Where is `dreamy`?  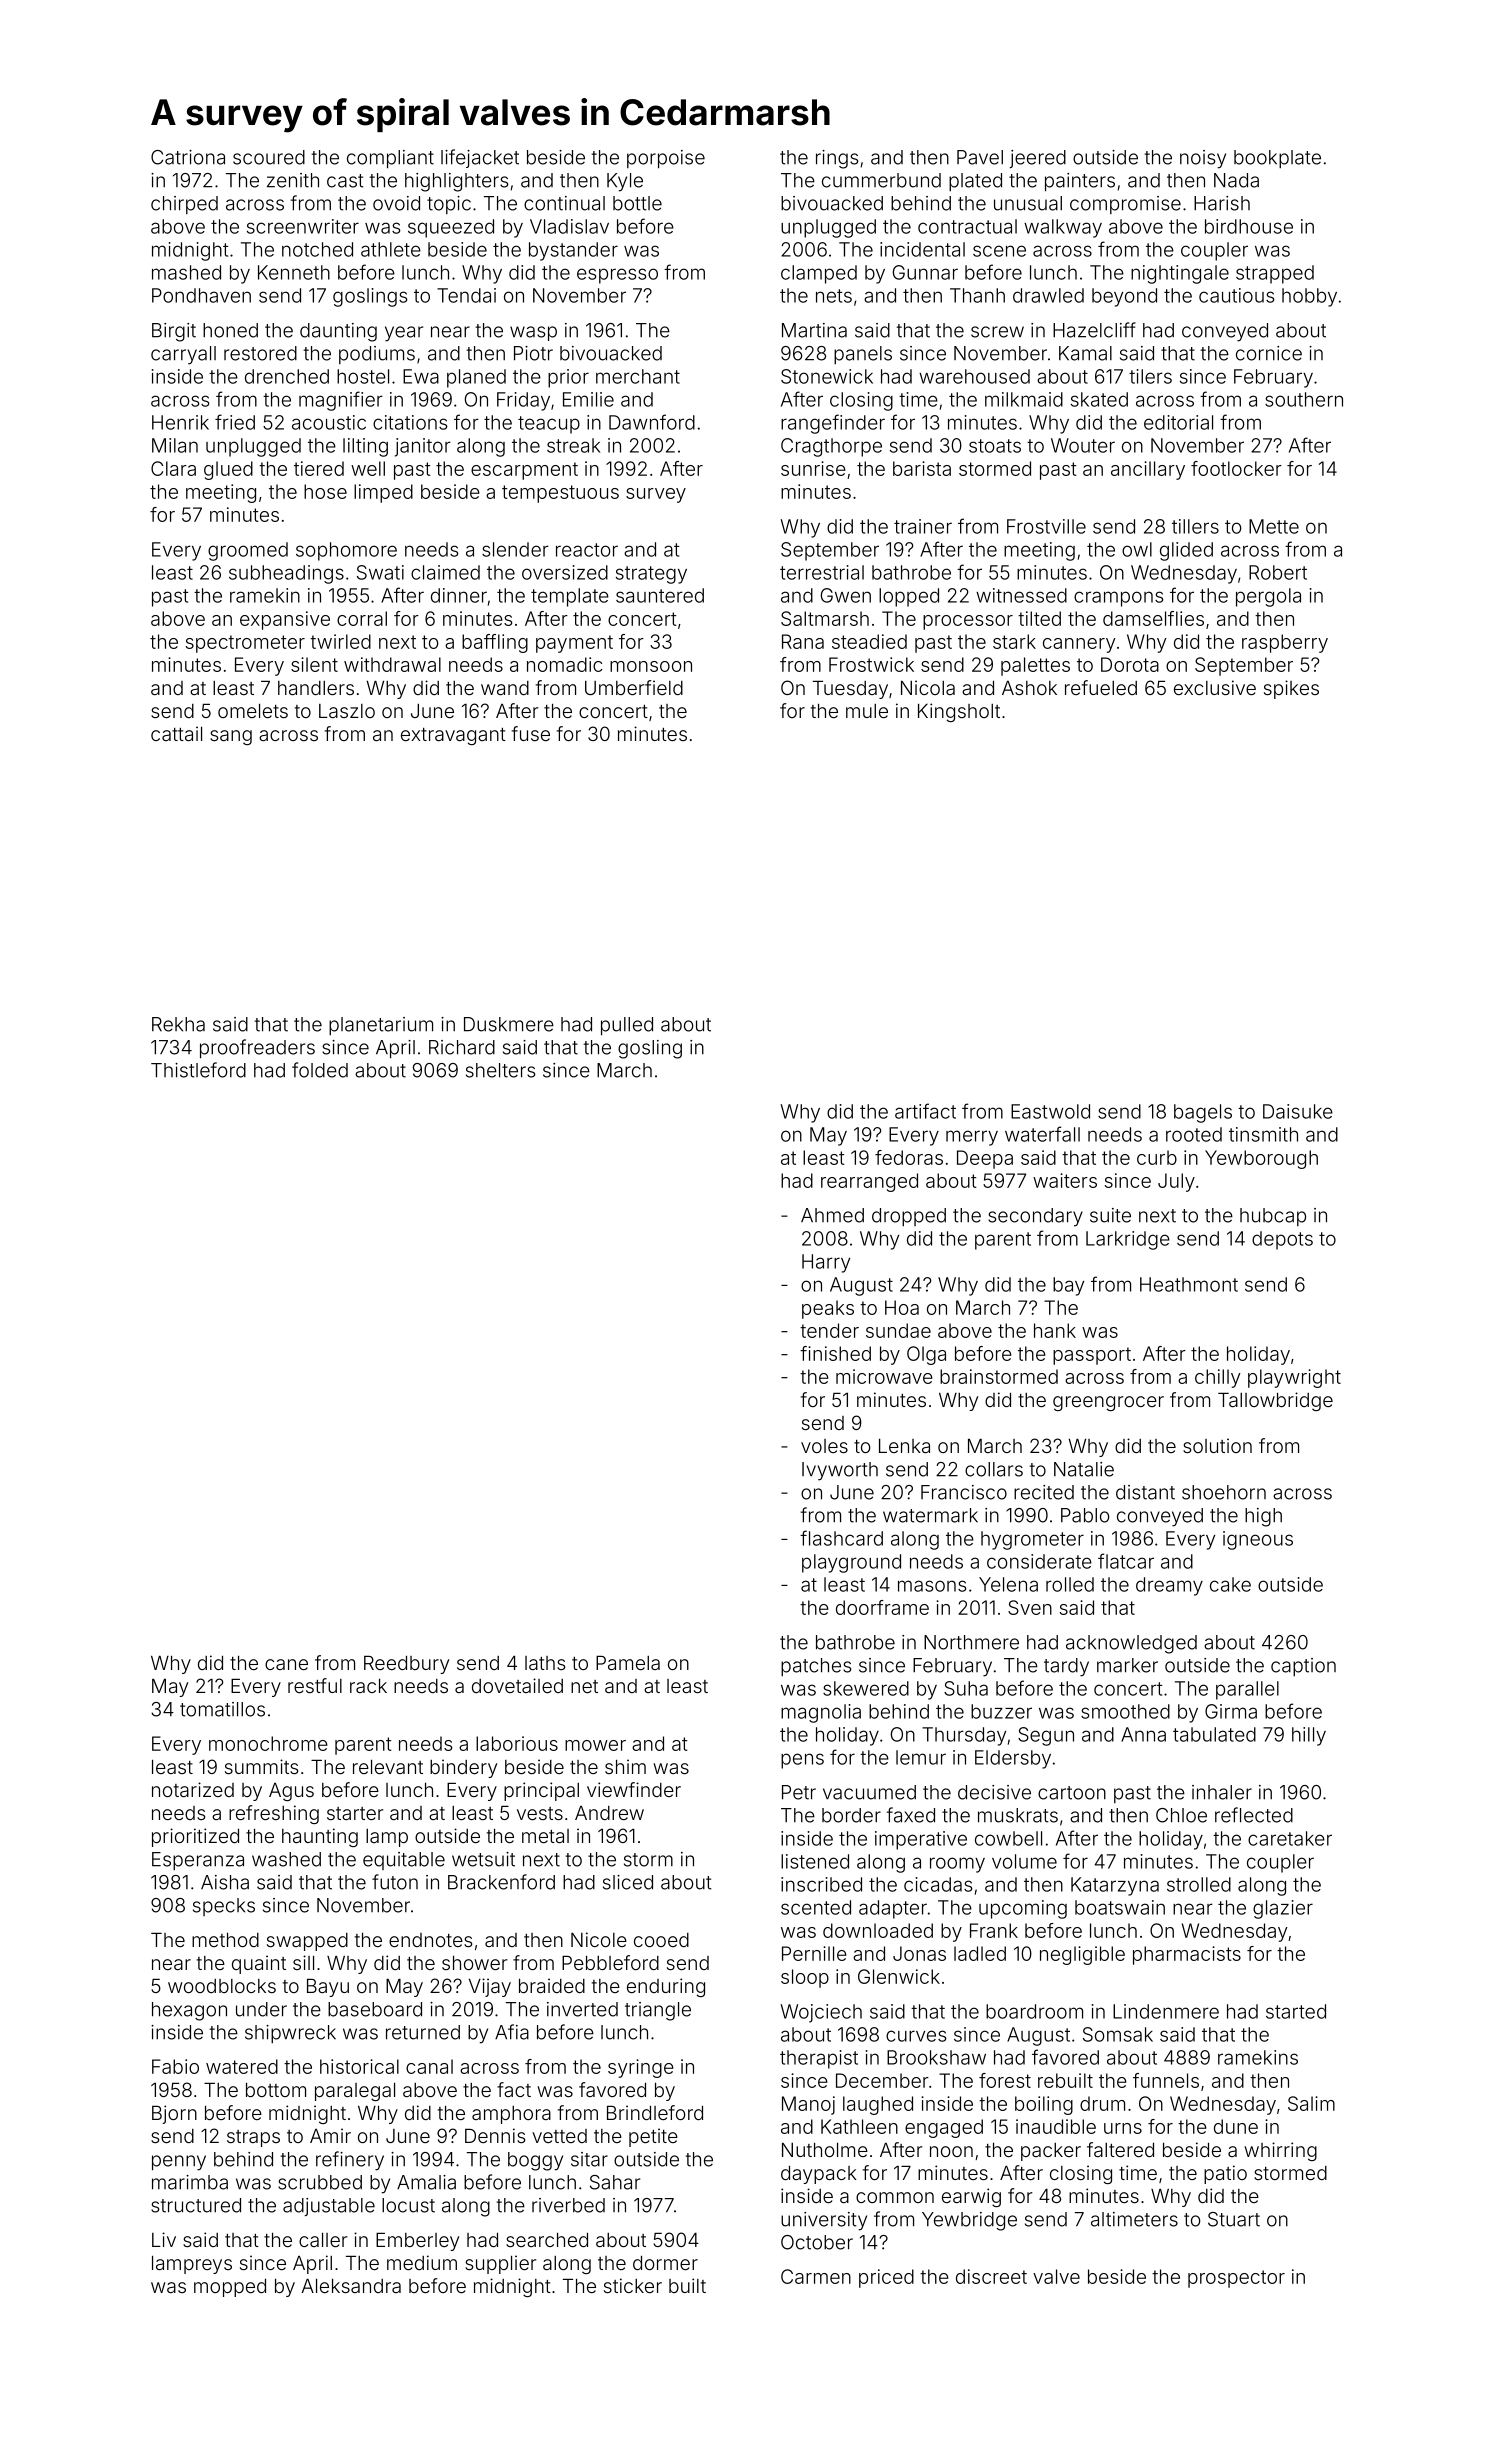
dreamy is located at coordinates (1169, 1586).
